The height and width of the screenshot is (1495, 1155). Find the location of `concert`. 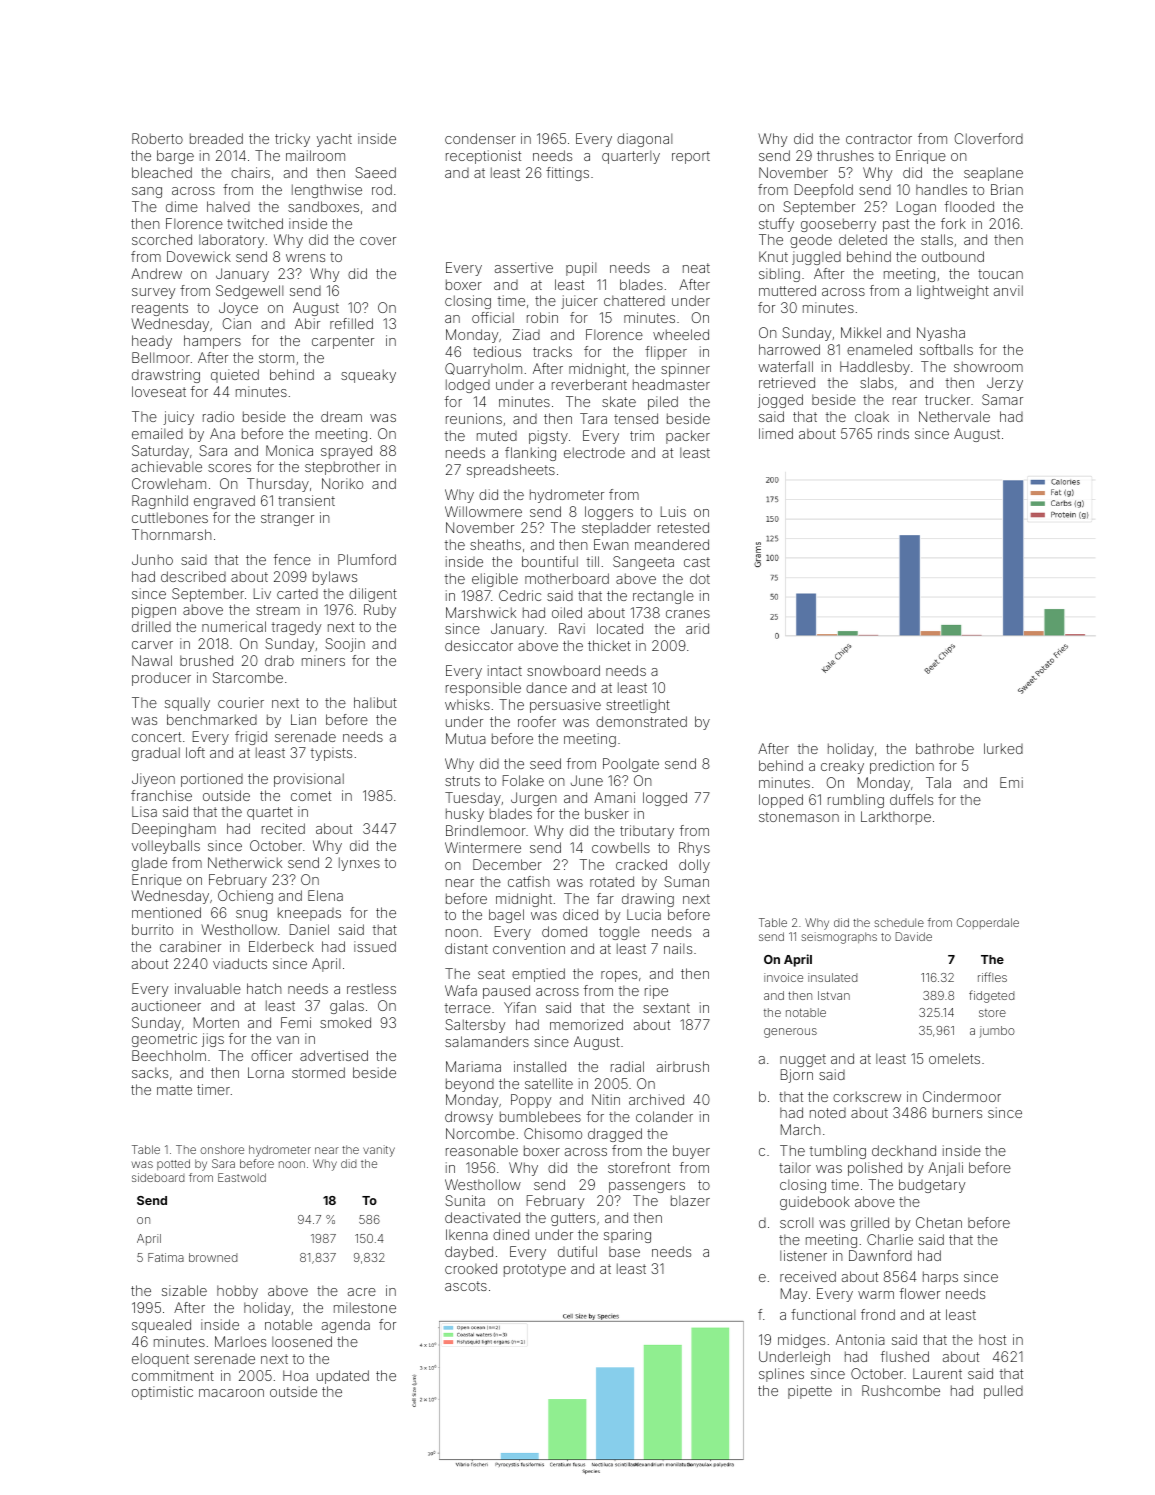

concert is located at coordinates (156, 737).
